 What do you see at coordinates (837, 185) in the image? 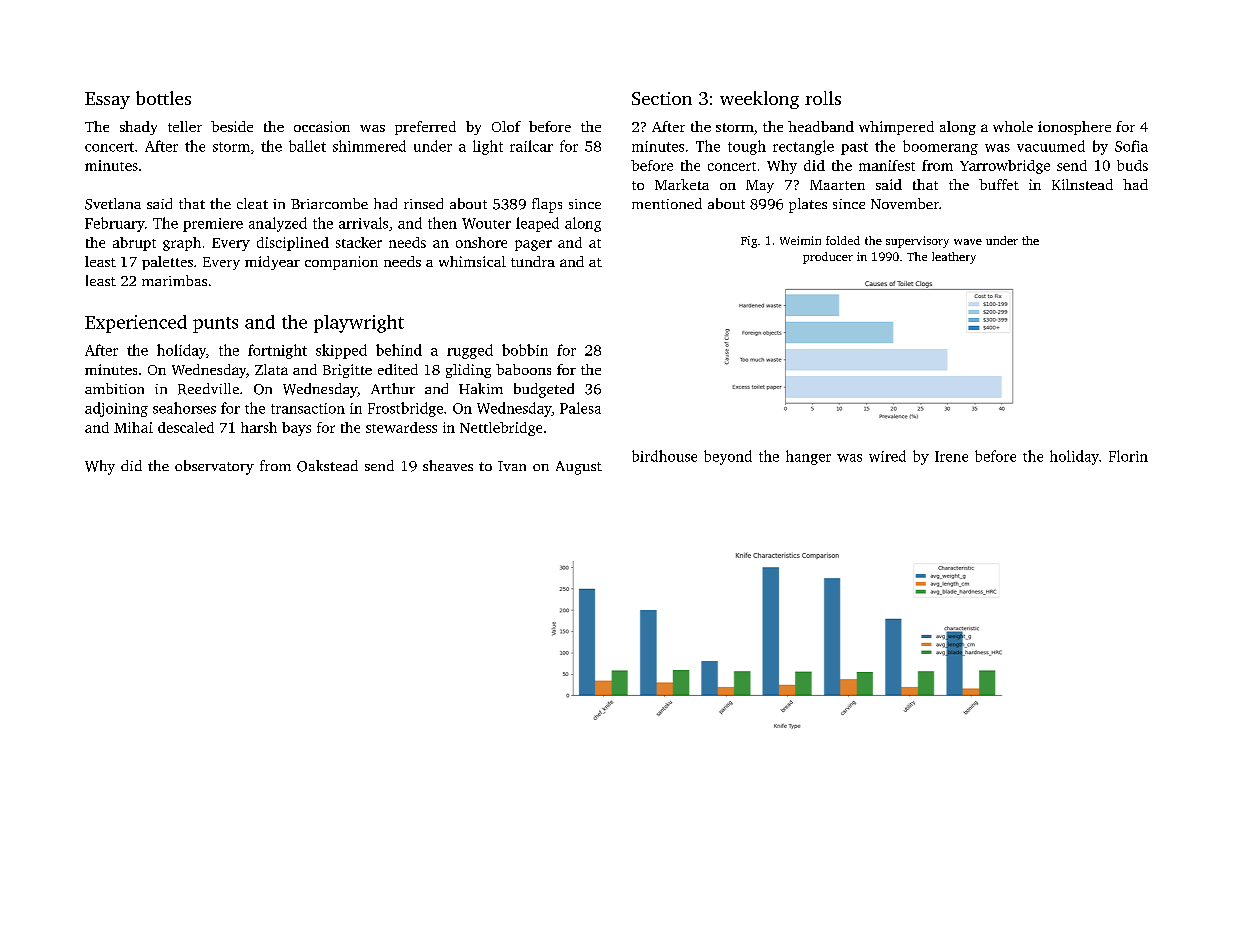
I see `Maarten` at bounding box center [837, 185].
